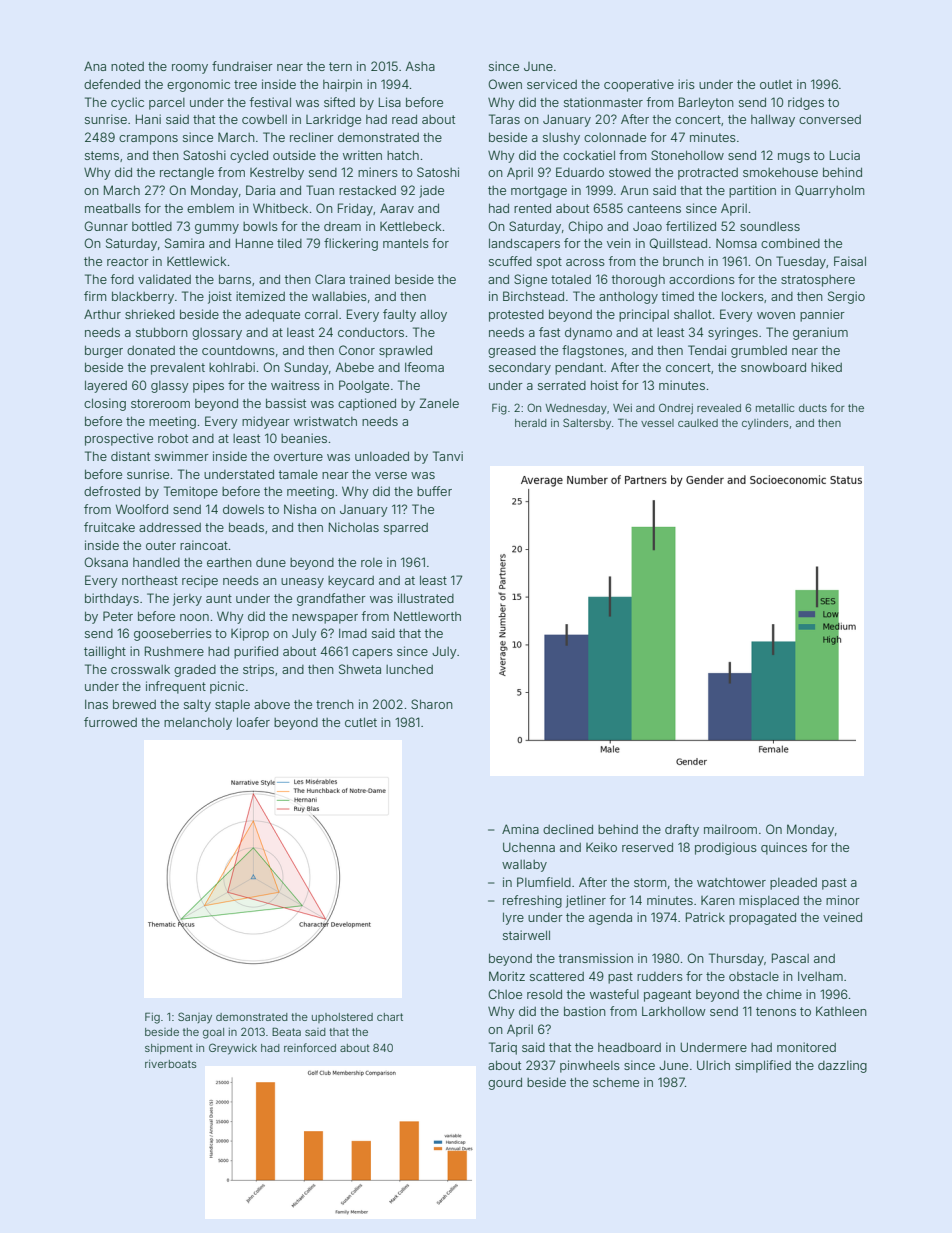 This document has height=1233, width=952. Describe the element at coordinates (707, 350) in the document. I see `Tendai` at that location.
